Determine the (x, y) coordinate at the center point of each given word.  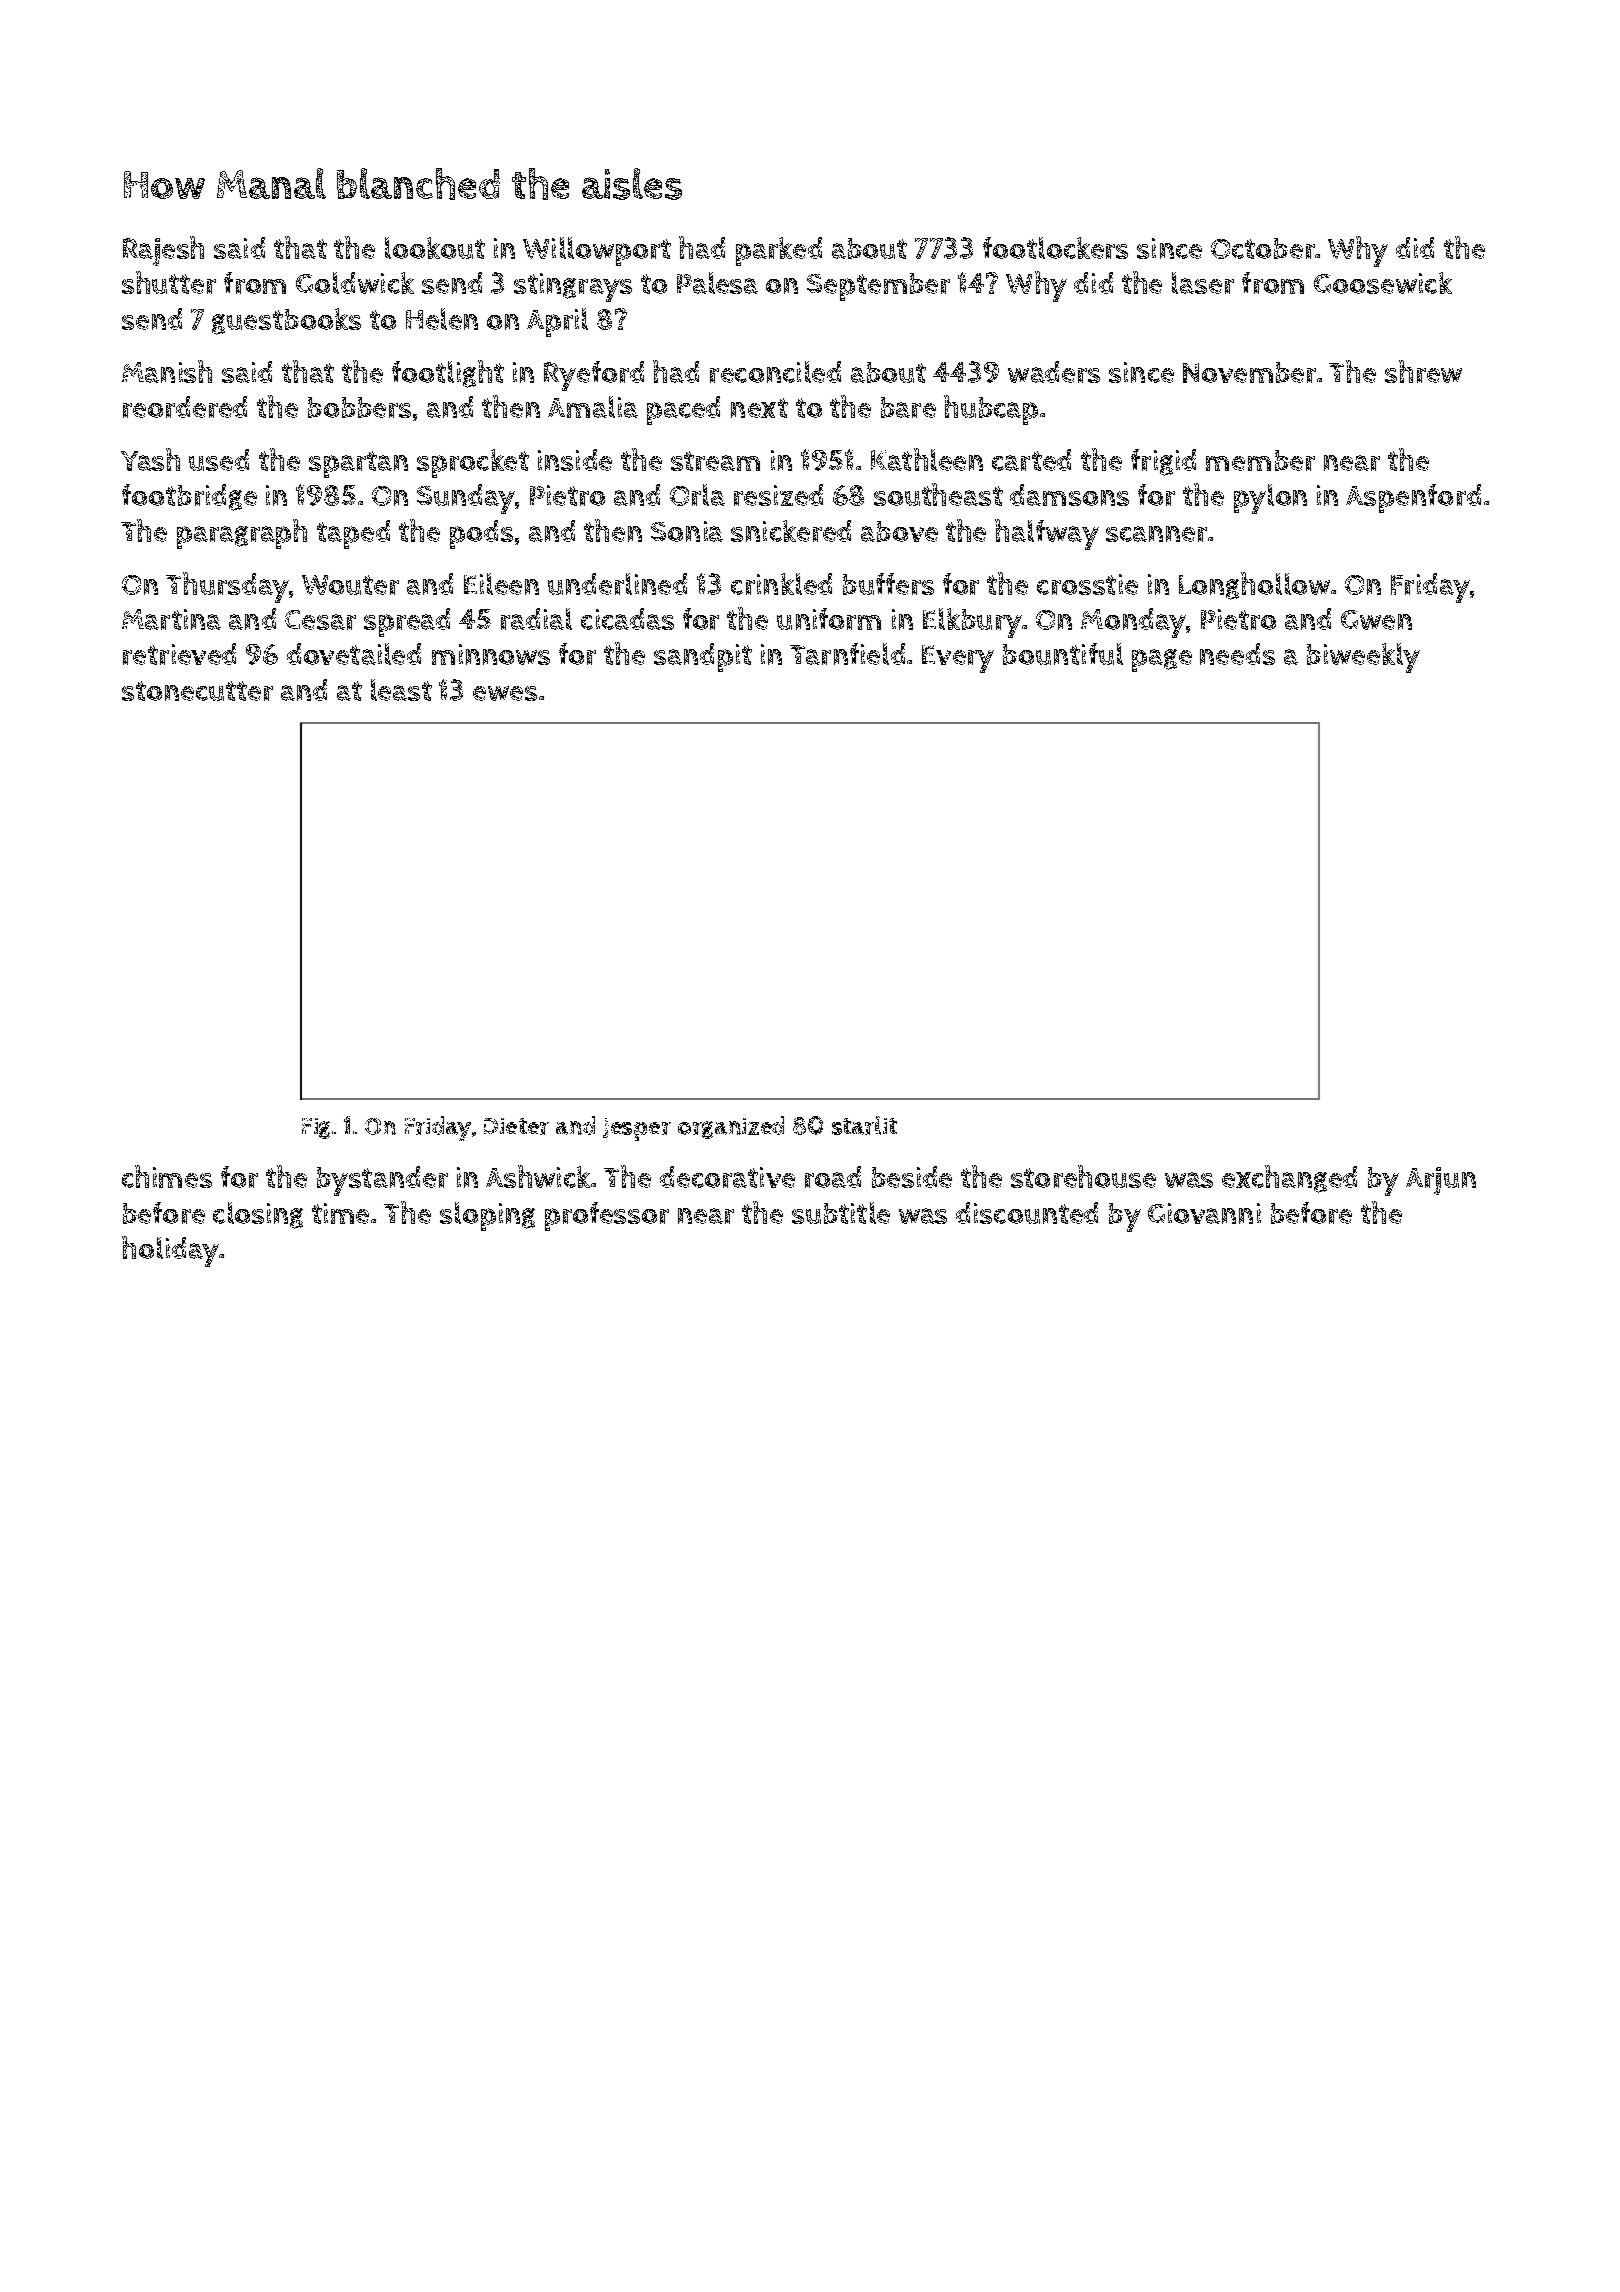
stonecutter (197, 691)
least (401, 690)
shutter (169, 282)
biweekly (1363, 658)
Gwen (1376, 620)
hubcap (991, 410)
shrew (1423, 371)
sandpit (703, 657)
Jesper (637, 1129)
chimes (167, 1176)
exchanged (1289, 1179)
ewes (505, 693)
